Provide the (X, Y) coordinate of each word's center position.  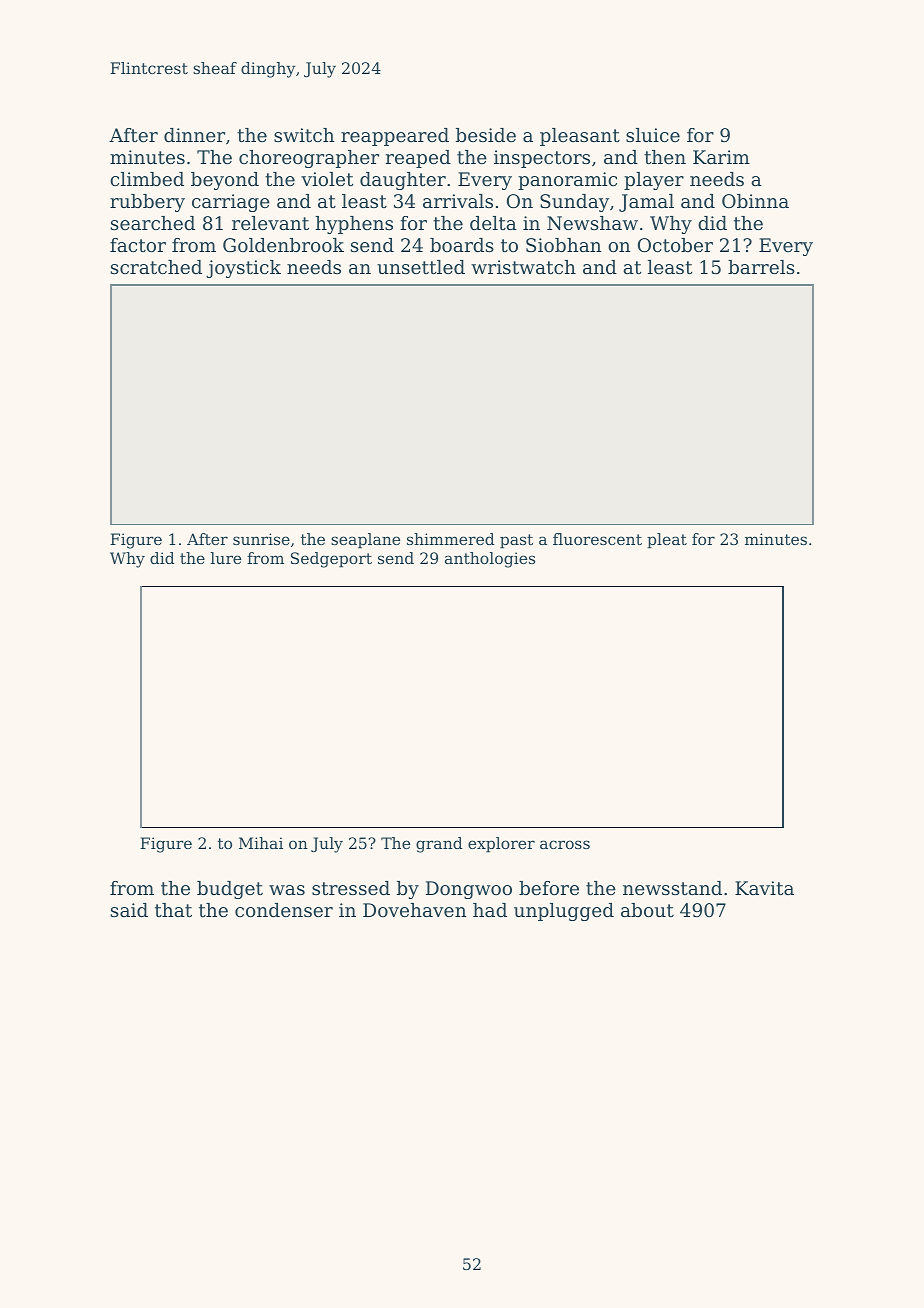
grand (439, 845)
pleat (667, 541)
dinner (194, 135)
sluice (653, 135)
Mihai (261, 843)
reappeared (395, 137)
